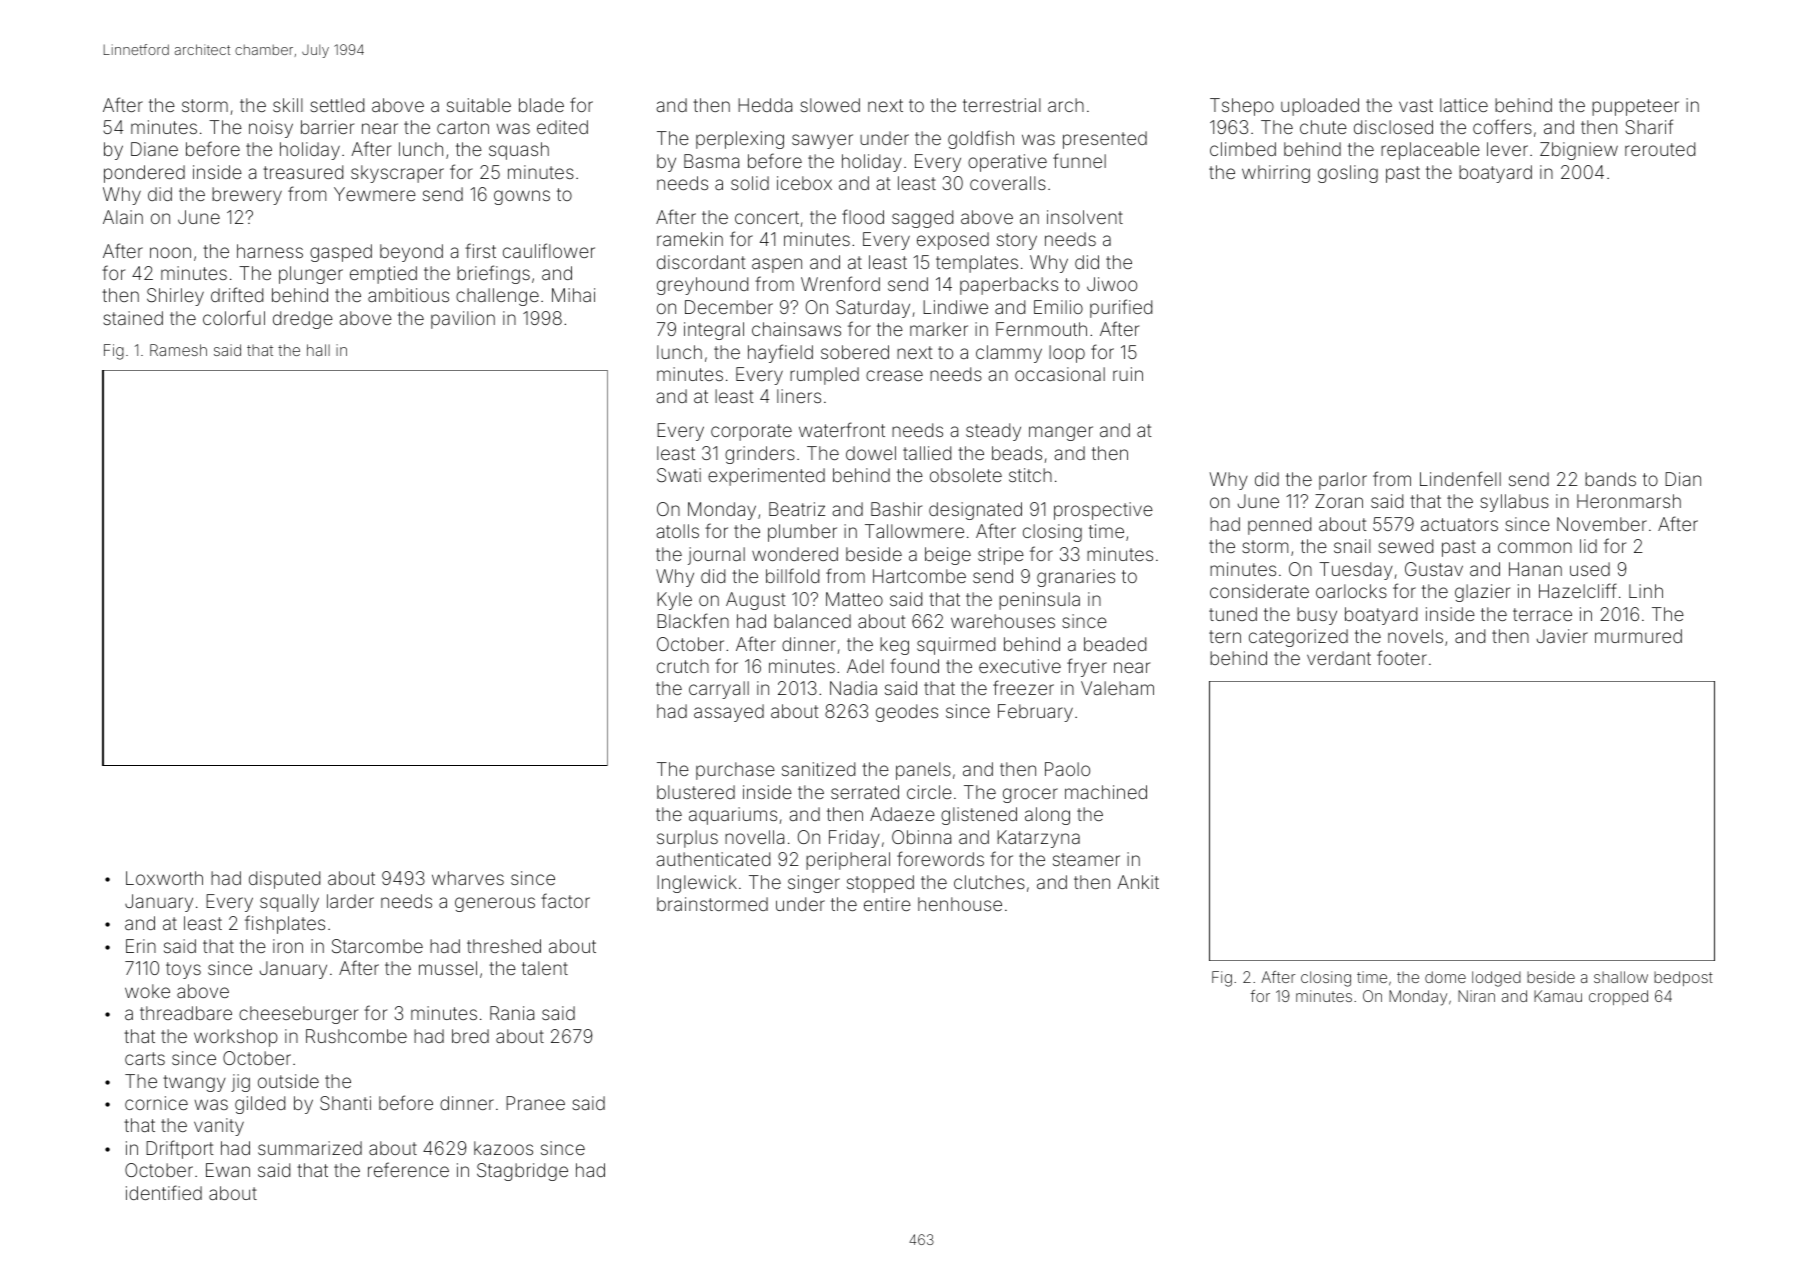 Image resolution: width=1817 pixels, height=1284 pixels. Describe the element at coordinates (1402, 657) in the document. I see `footer` at that location.
